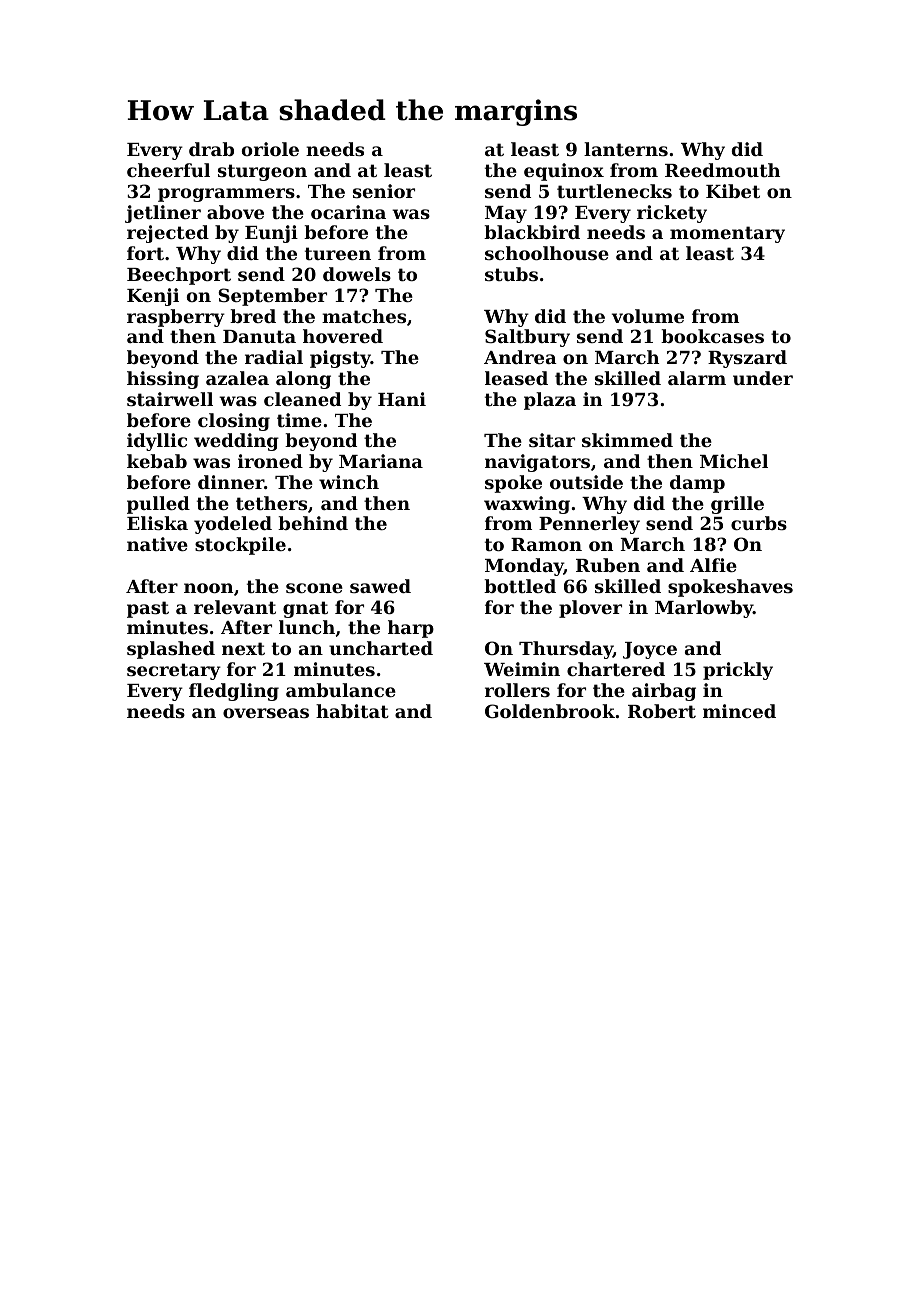 The width and height of the page is (924, 1314). Describe the element at coordinates (738, 671) in the page. I see `prickly` at that location.
